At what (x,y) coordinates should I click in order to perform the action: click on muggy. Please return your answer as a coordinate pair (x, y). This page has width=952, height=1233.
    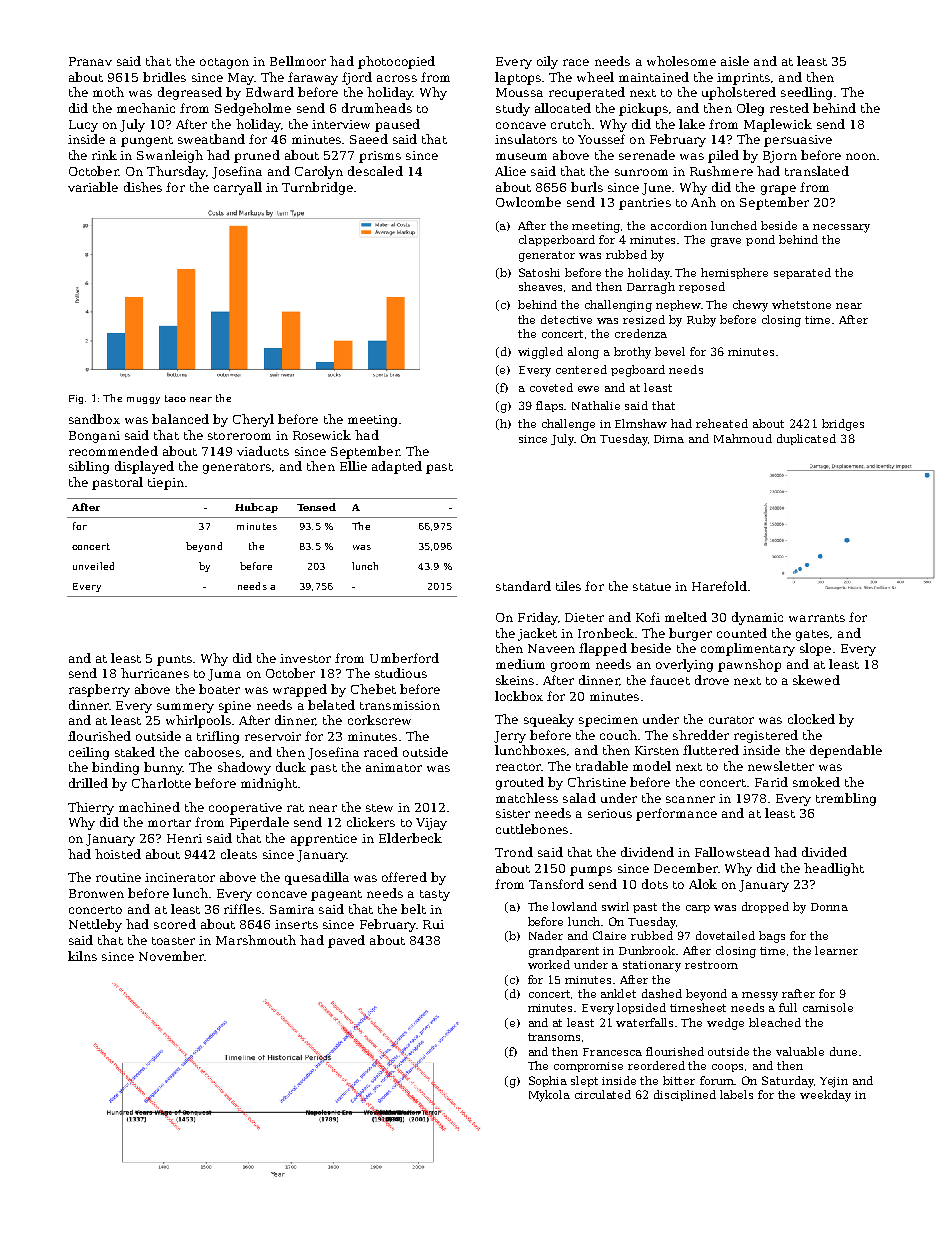
    Looking at the image, I should click on (143, 400).
